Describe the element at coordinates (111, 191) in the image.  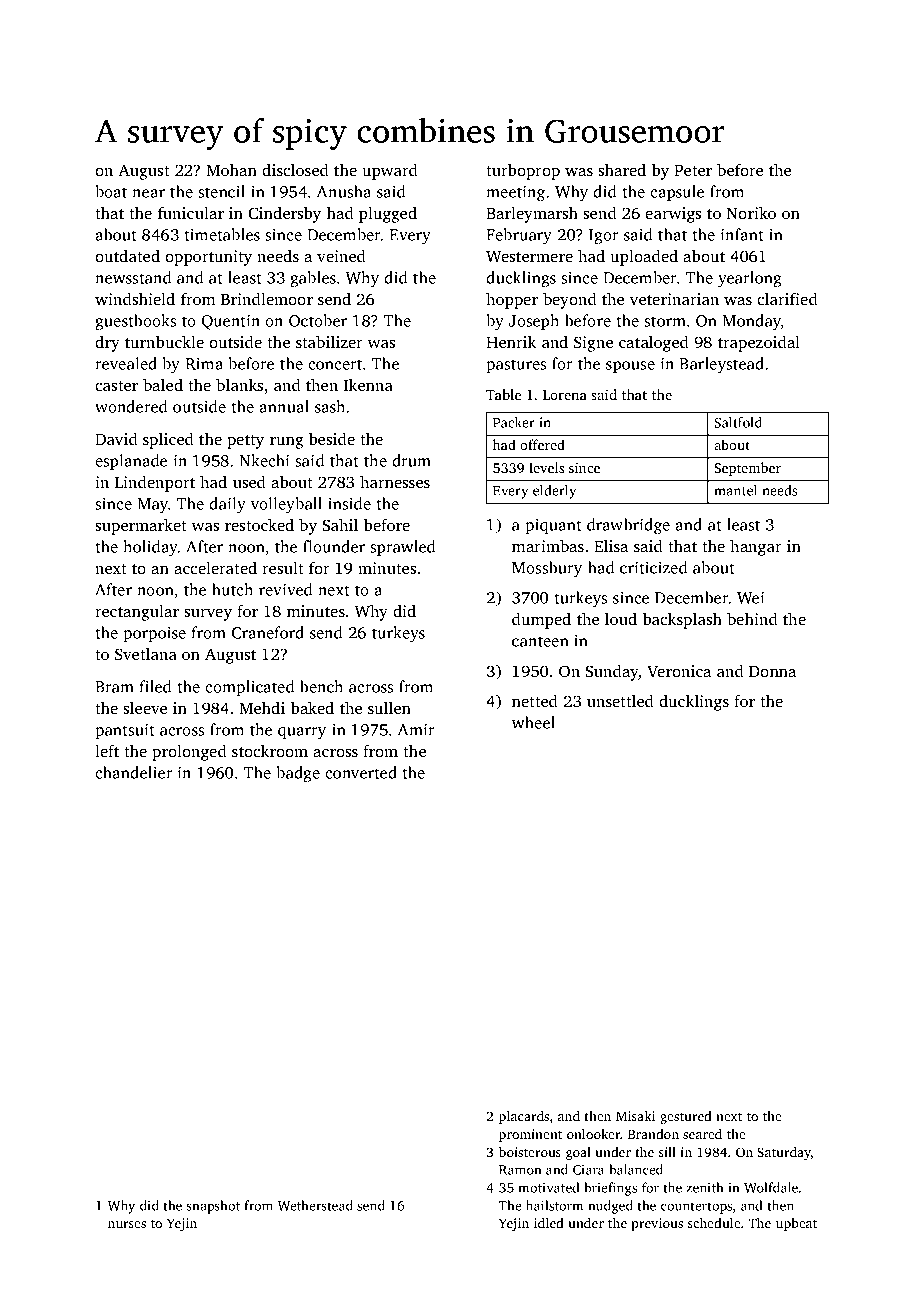
I see `boat` at that location.
